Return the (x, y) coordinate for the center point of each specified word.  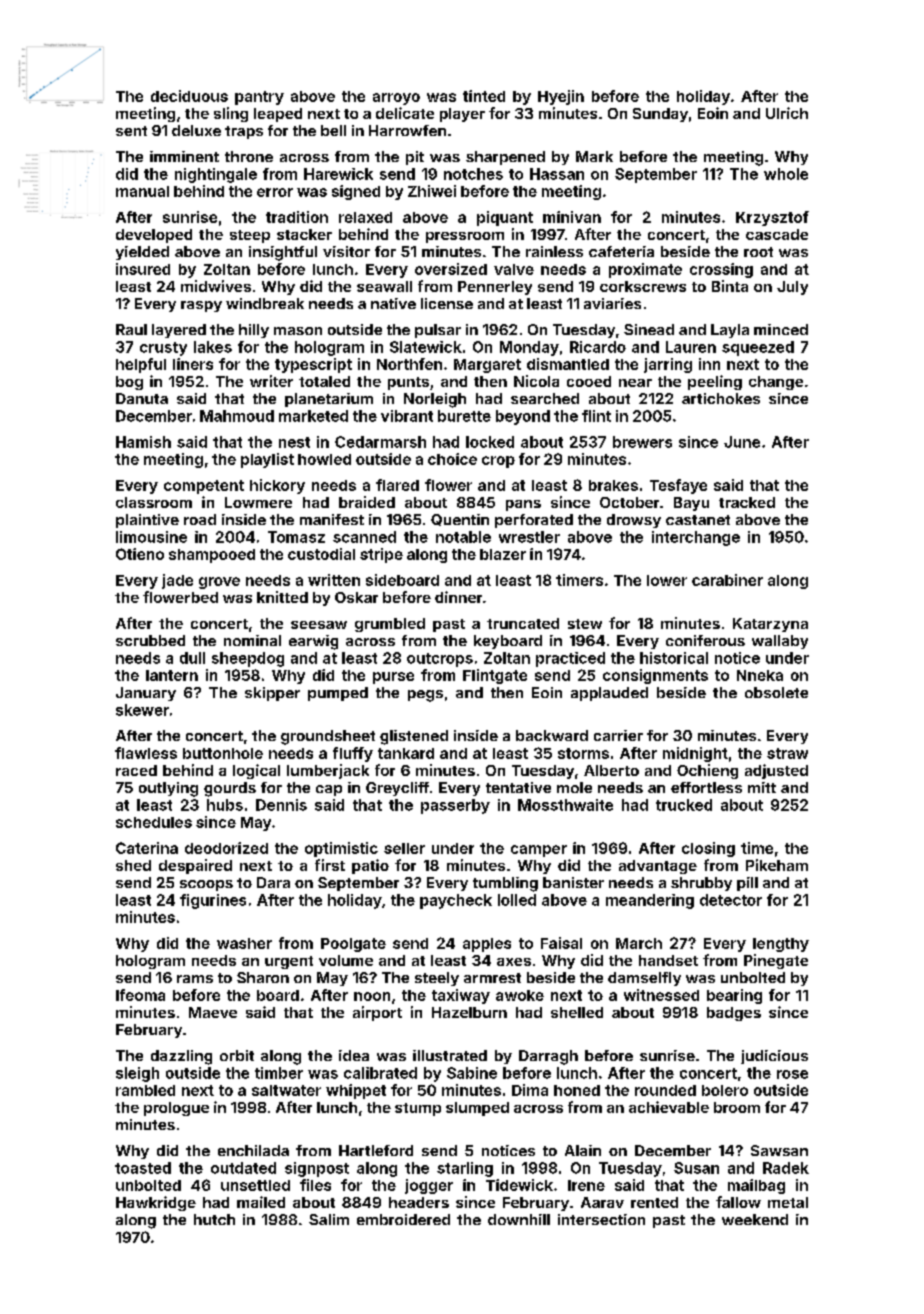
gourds (230, 789)
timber (279, 1073)
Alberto (611, 770)
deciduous (189, 96)
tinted (484, 96)
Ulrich (787, 113)
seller (404, 848)
